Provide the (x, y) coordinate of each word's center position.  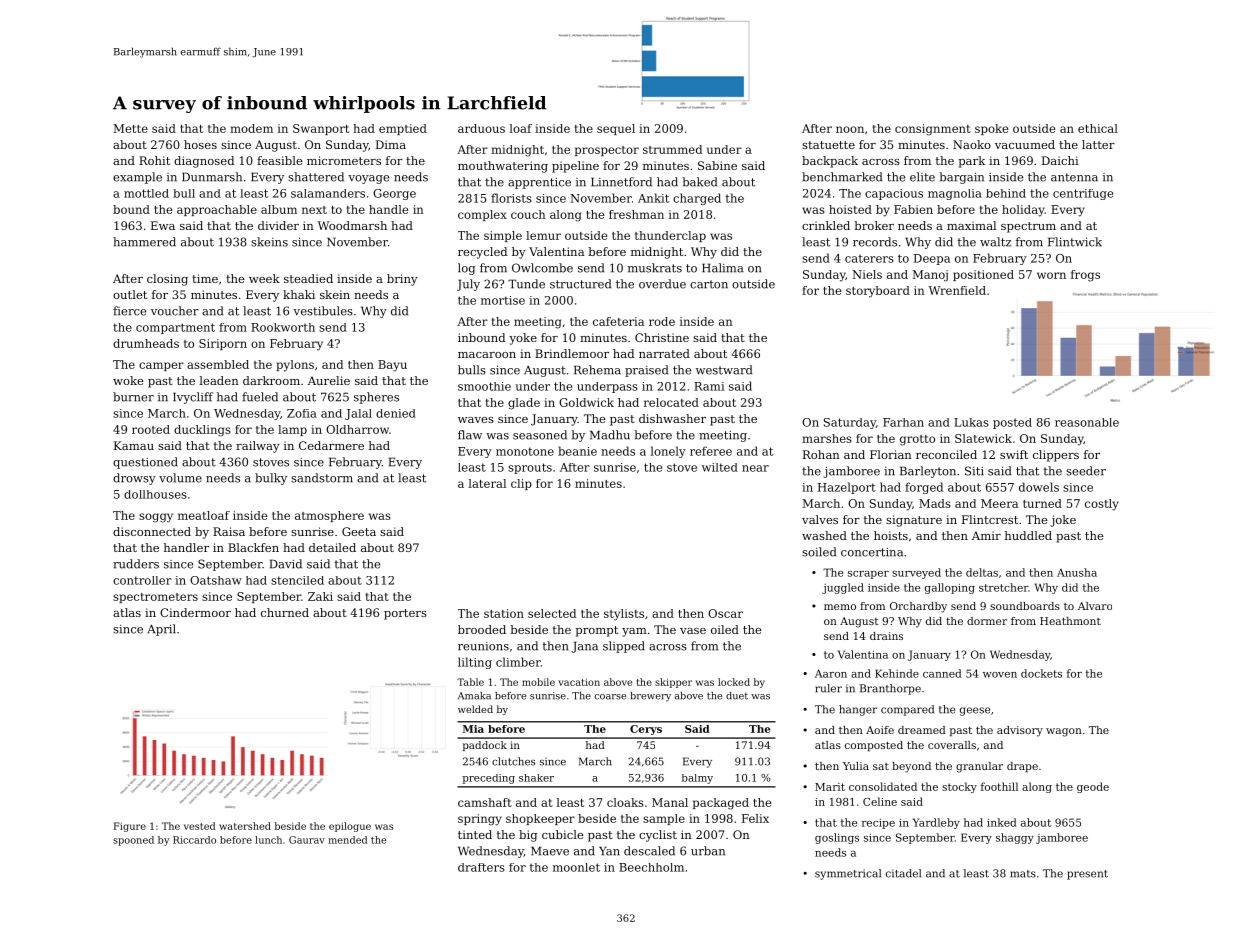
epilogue (350, 827)
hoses (200, 144)
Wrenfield (957, 290)
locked (734, 682)
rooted (151, 429)
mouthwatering (503, 167)
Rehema (597, 370)
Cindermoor (195, 612)
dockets (1041, 673)
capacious (894, 194)
